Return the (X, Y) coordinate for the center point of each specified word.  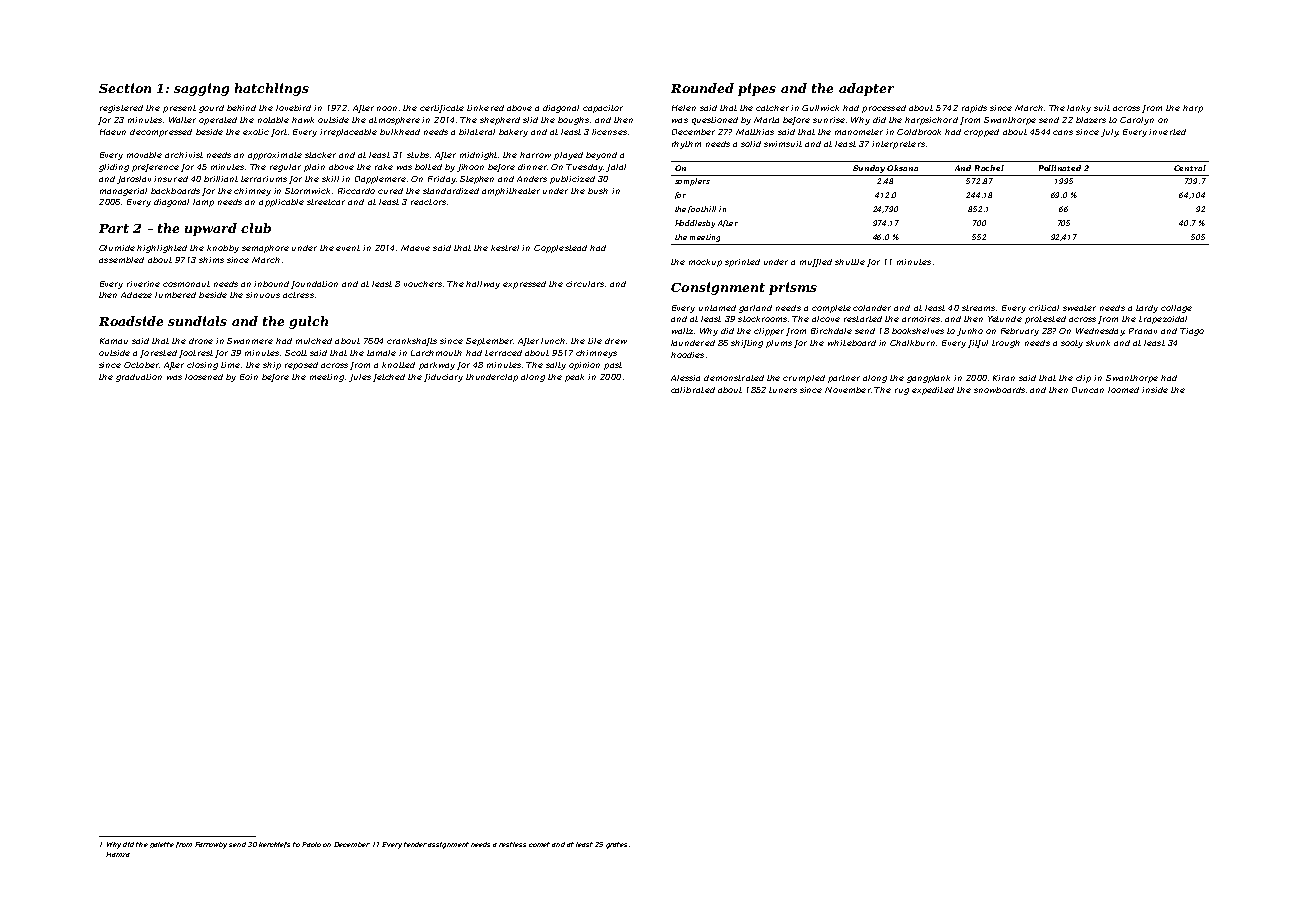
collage (1176, 309)
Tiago (1192, 332)
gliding (114, 168)
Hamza (118, 854)
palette (162, 845)
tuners (783, 390)
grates (616, 845)
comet (539, 844)
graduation (139, 378)
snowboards (999, 390)
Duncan (1088, 390)
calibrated (693, 390)
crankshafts (412, 342)
